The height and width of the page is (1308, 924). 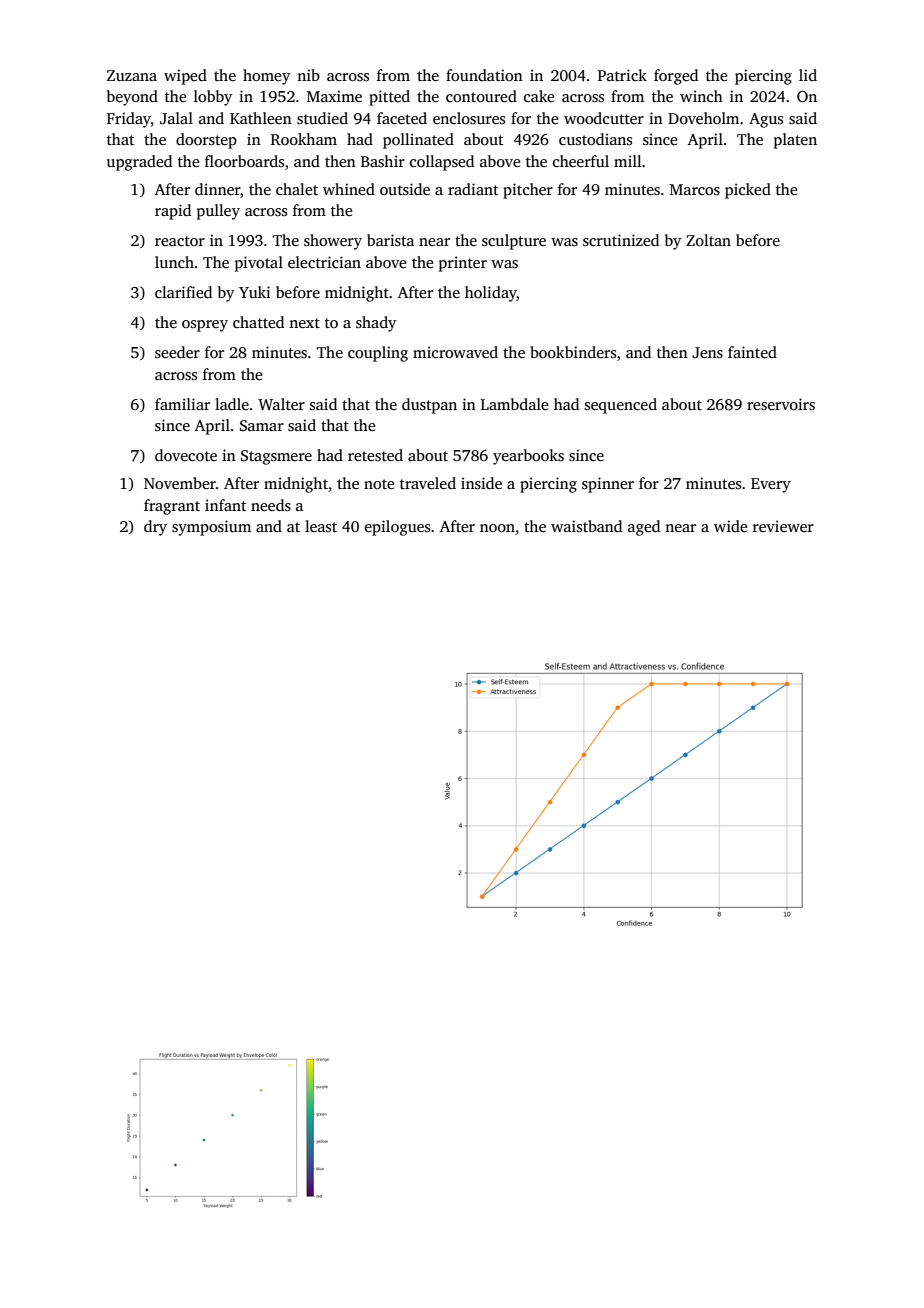 I want to click on Zoltan, so click(x=708, y=240).
